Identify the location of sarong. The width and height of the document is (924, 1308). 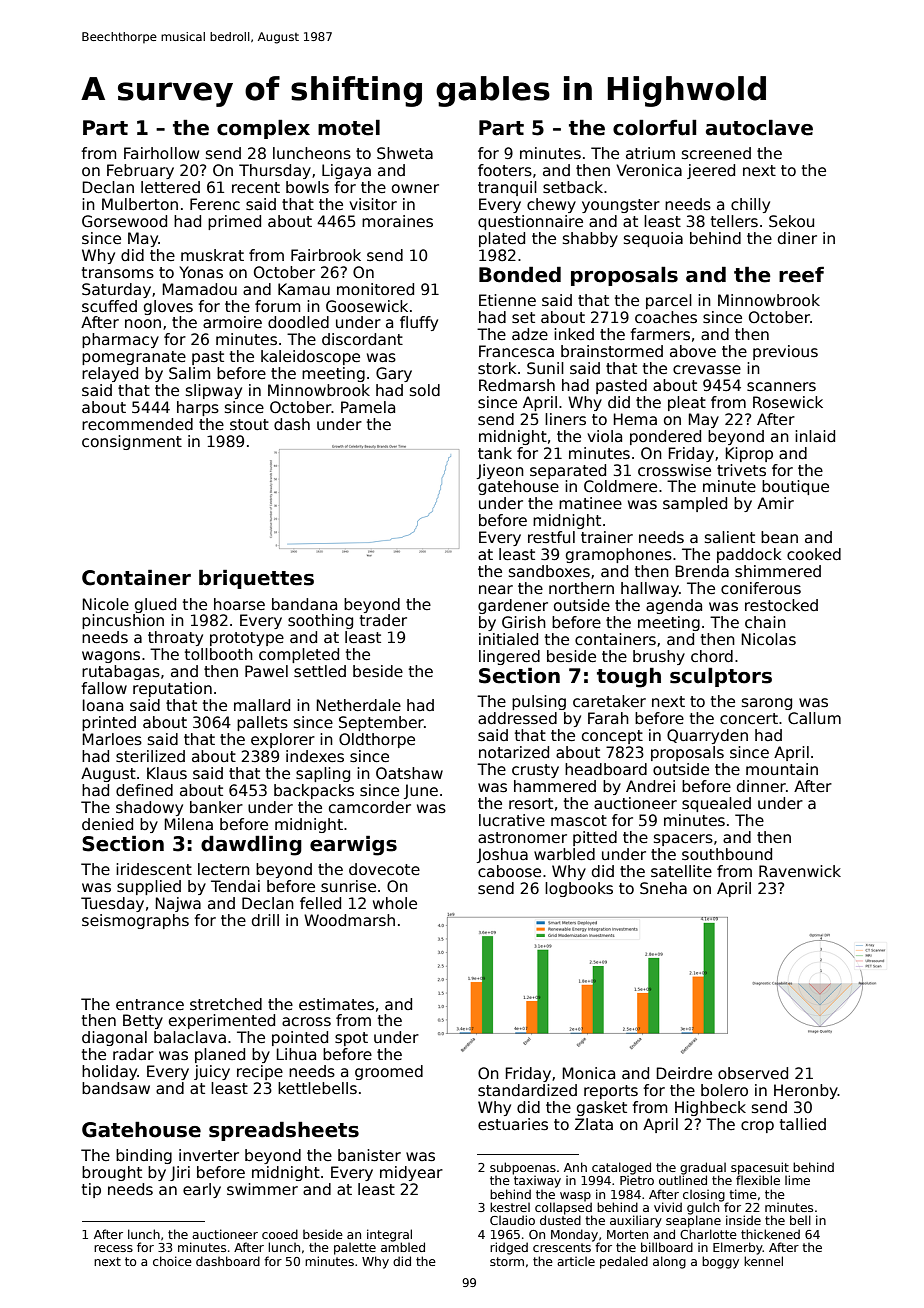
(767, 704).
